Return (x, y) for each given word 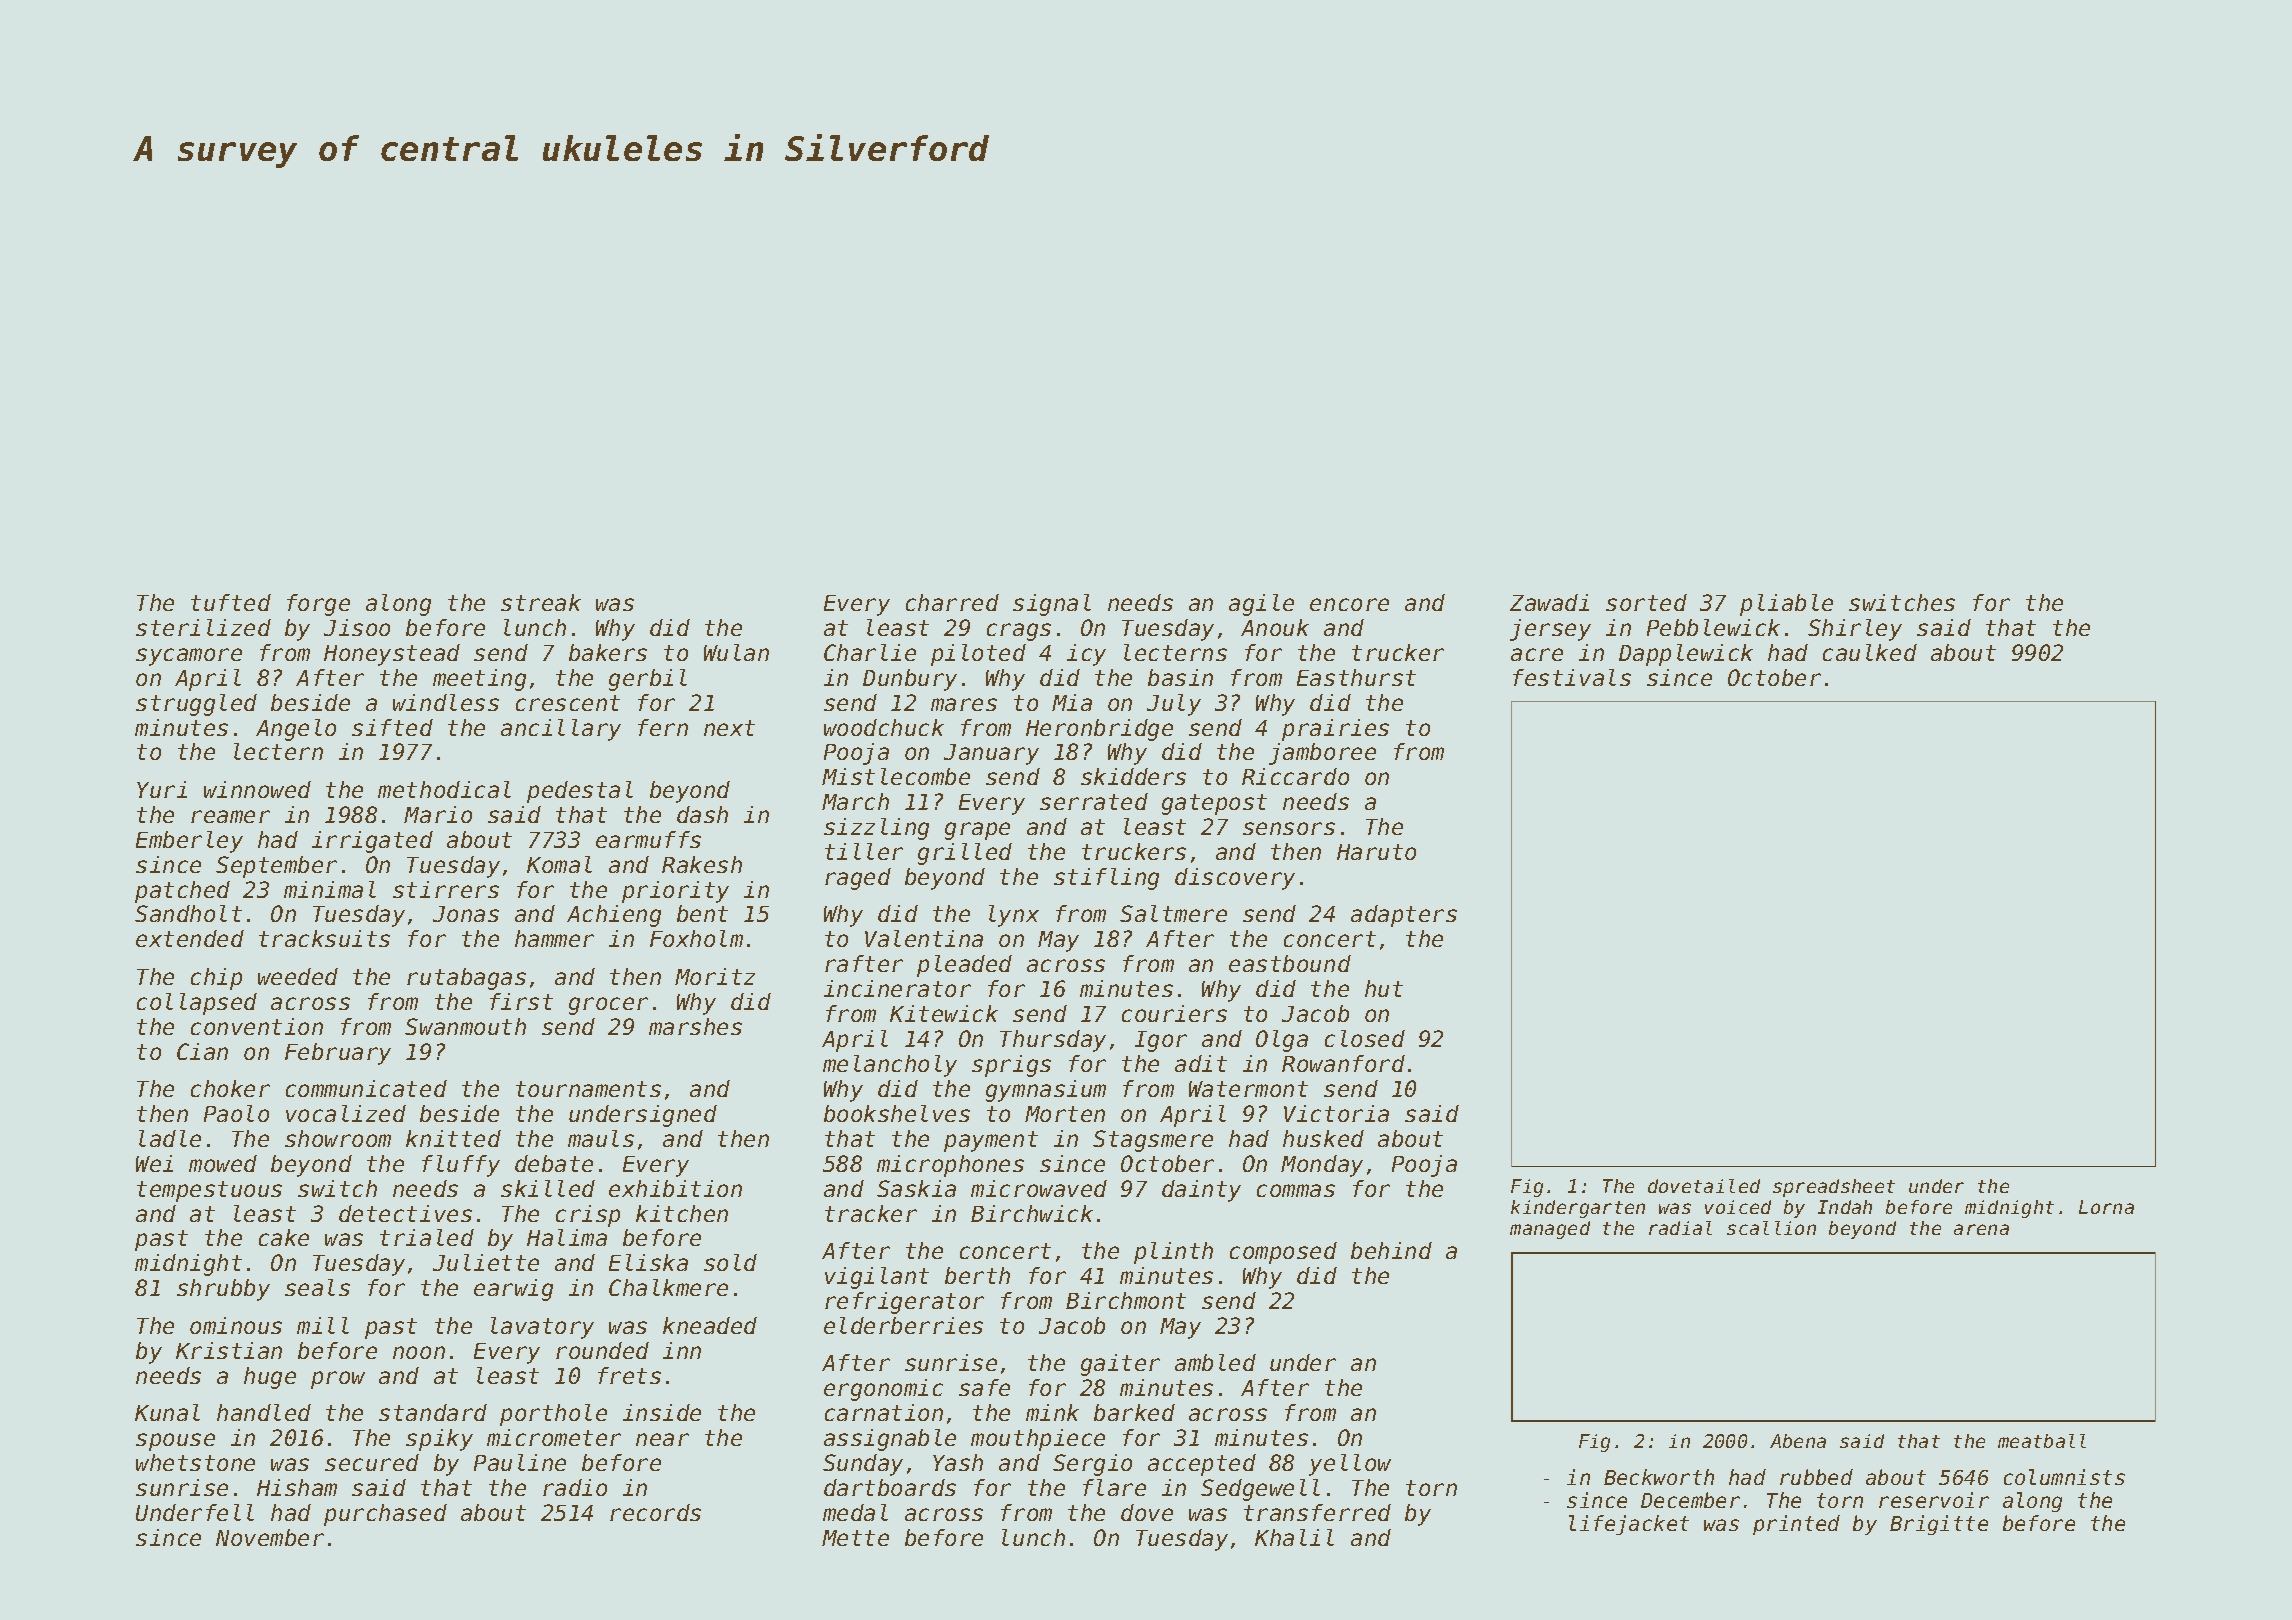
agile (1261, 605)
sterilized (203, 627)
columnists (2064, 1477)
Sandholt (188, 913)
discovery (1235, 879)
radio (575, 1487)
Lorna (2106, 1207)
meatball (2042, 1441)
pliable (1786, 605)
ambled (1215, 1362)
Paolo (236, 1113)
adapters (1404, 916)
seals (317, 1287)
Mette (855, 1538)
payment (991, 1141)
